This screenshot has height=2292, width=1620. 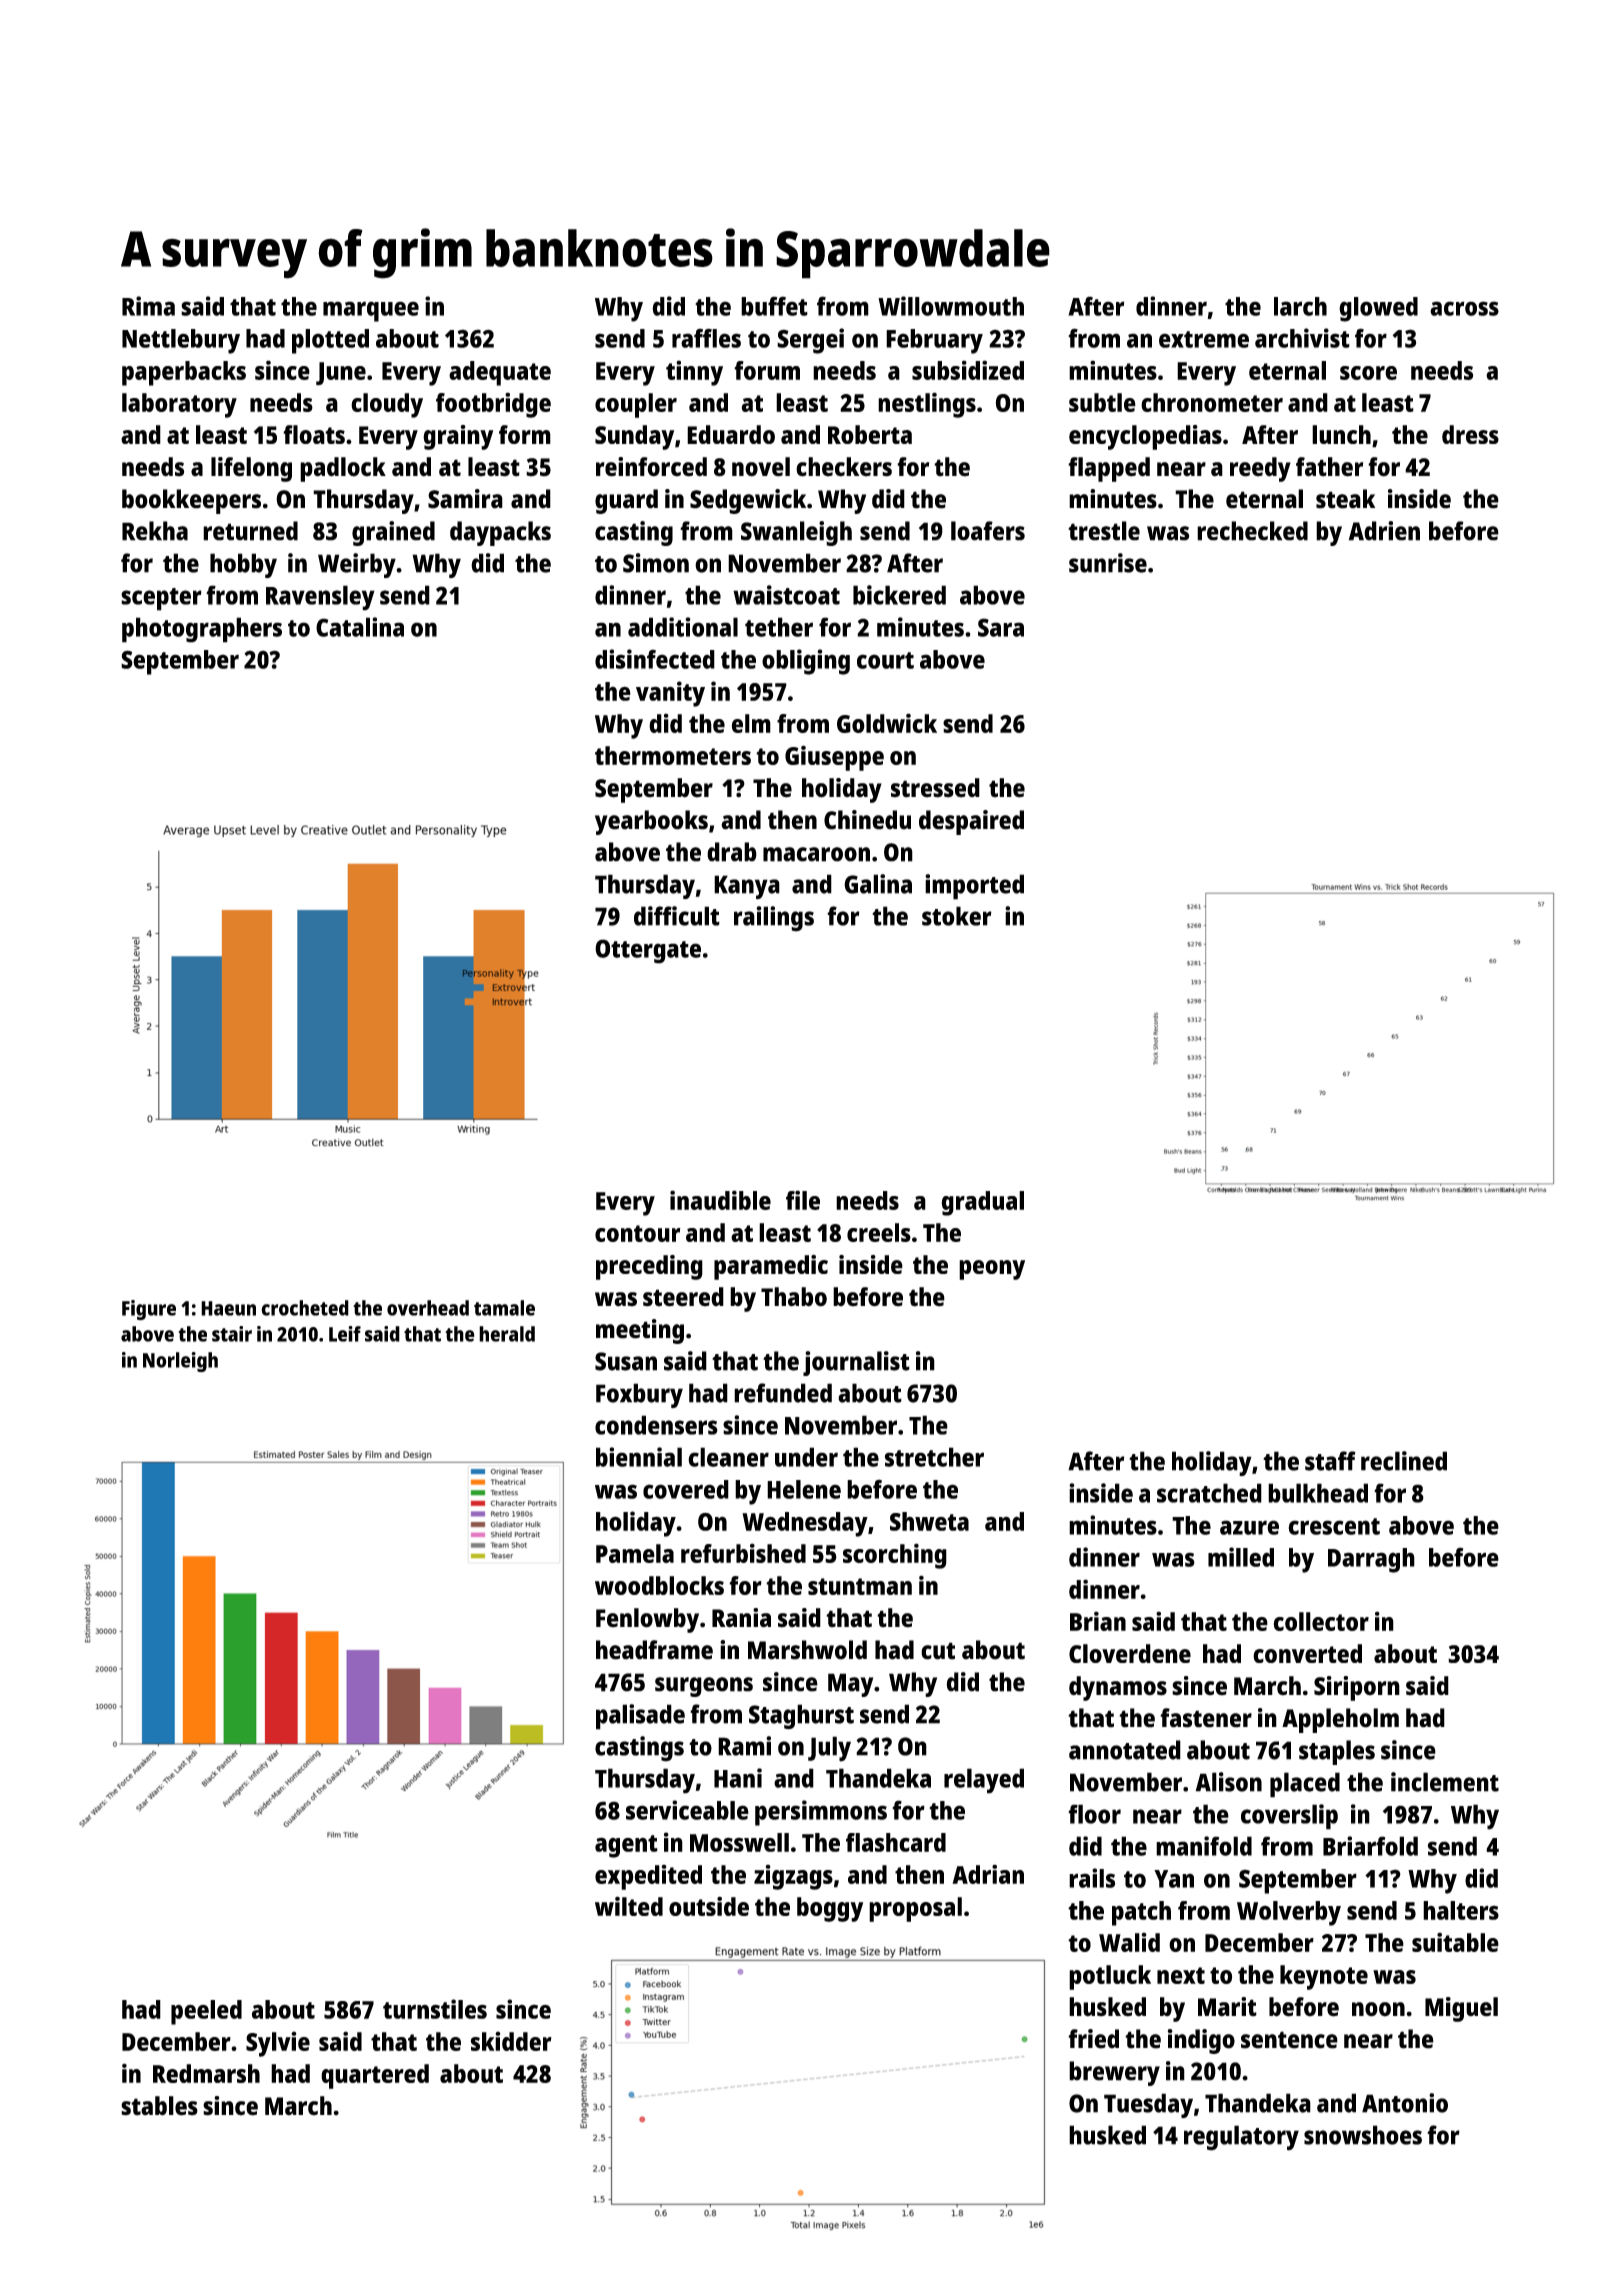 What do you see at coordinates (951, 306) in the screenshot?
I see `Willowmouth` at bounding box center [951, 306].
